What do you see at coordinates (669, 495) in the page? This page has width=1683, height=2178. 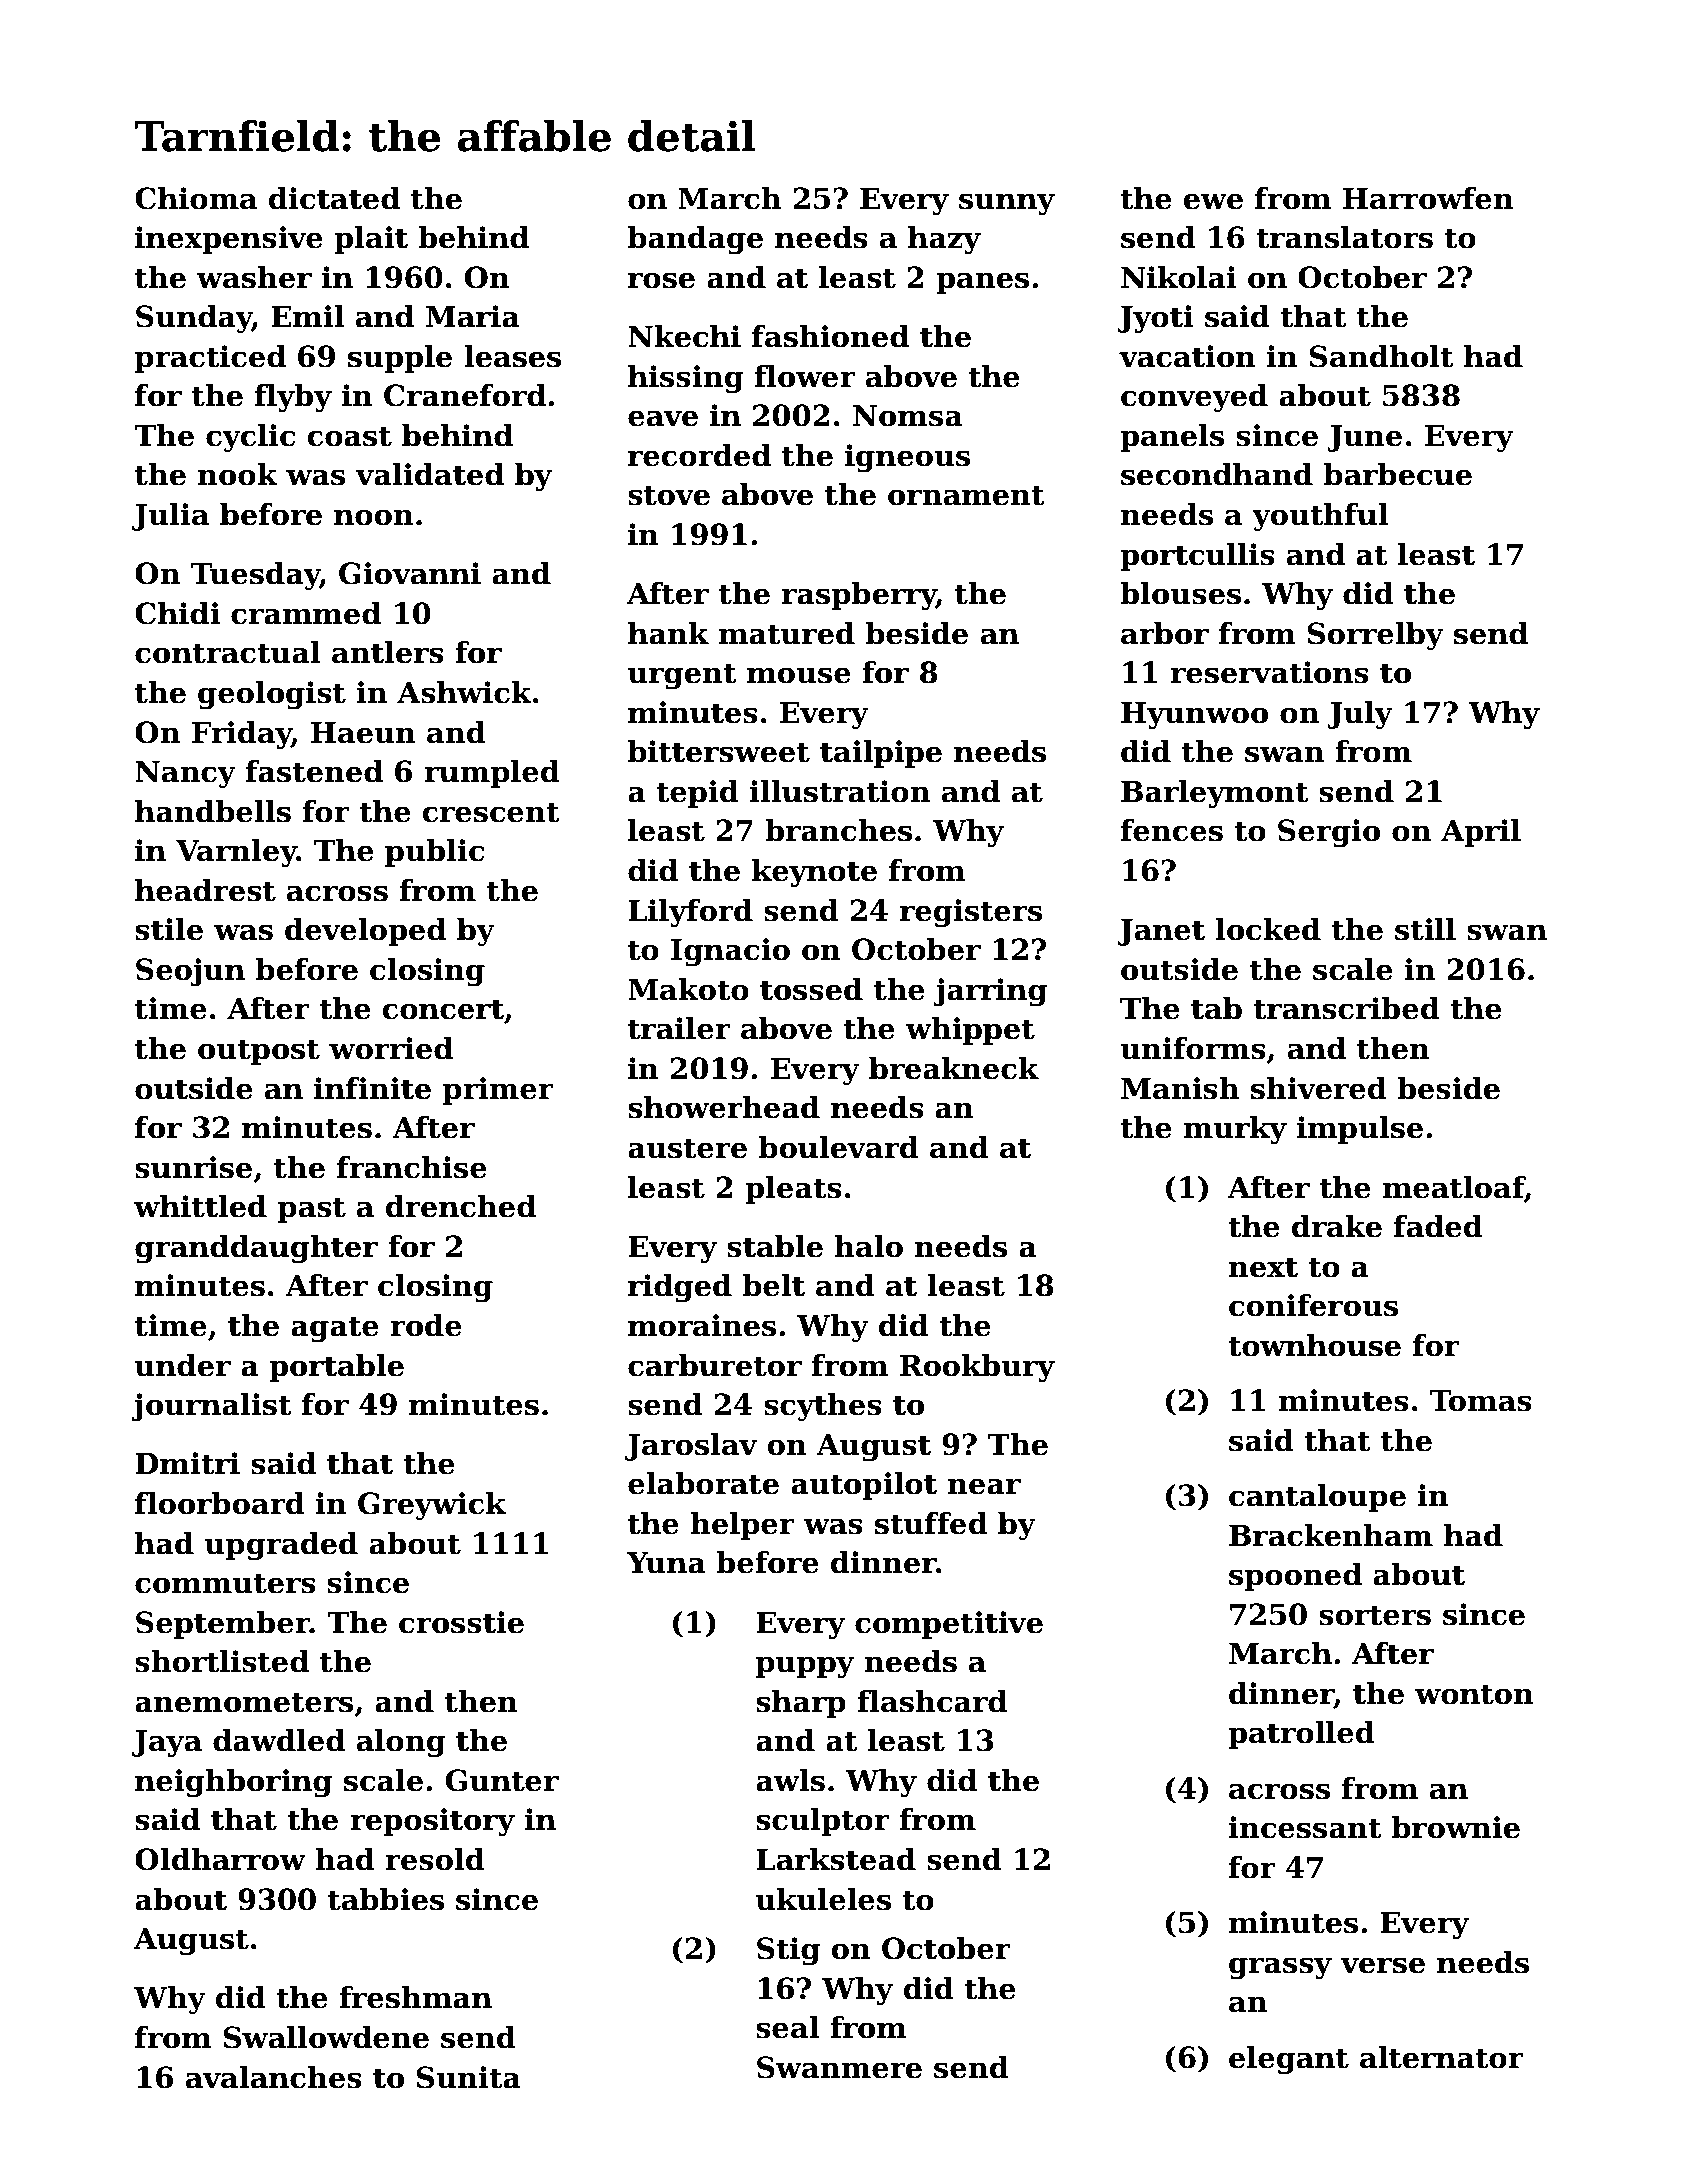 I see `stove` at bounding box center [669, 495].
